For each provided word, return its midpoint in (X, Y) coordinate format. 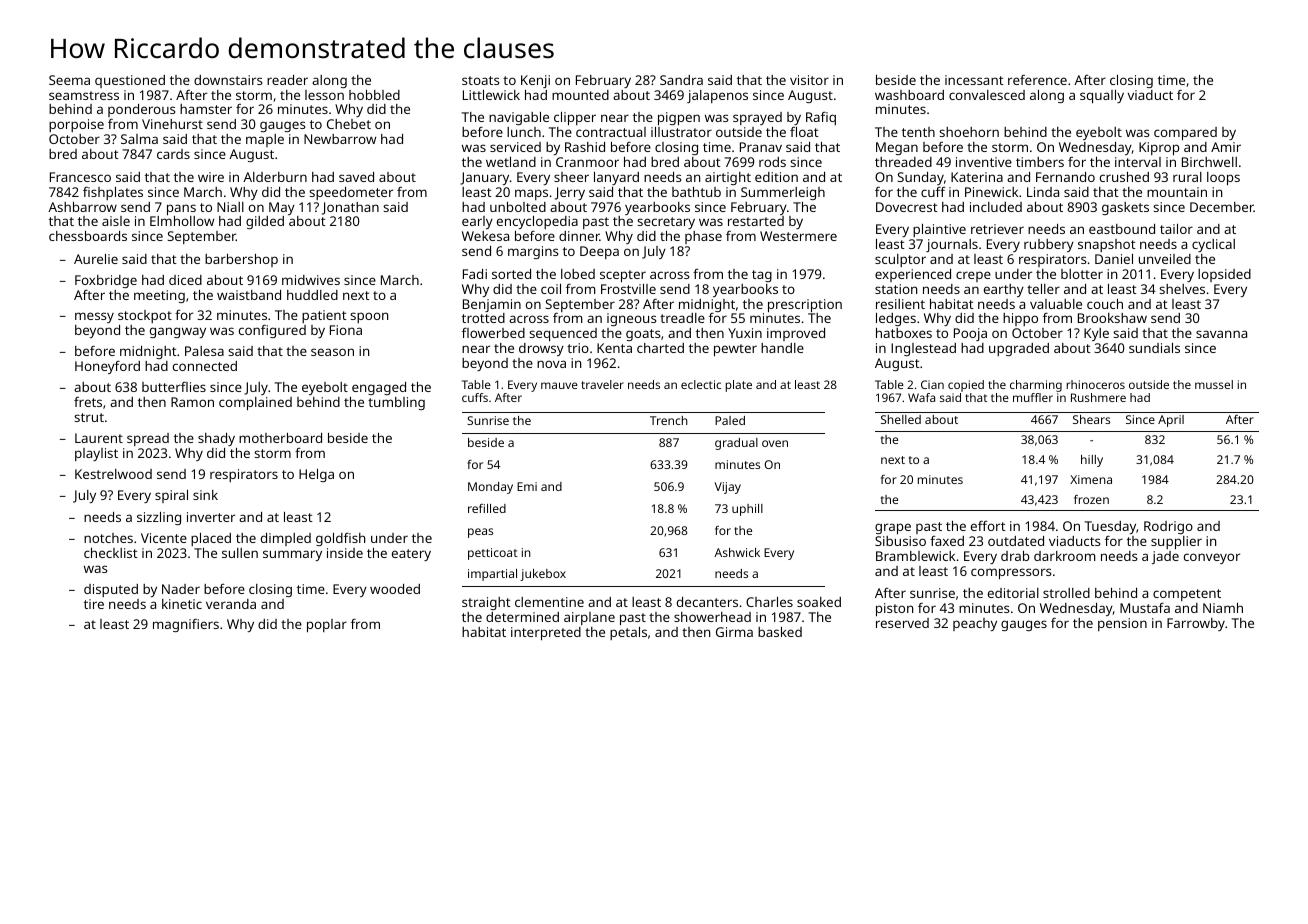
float (804, 132)
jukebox (543, 575)
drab (1015, 556)
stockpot (145, 316)
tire (94, 604)
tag (762, 276)
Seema (69, 80)
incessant (974, 80)
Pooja (970, 334)
